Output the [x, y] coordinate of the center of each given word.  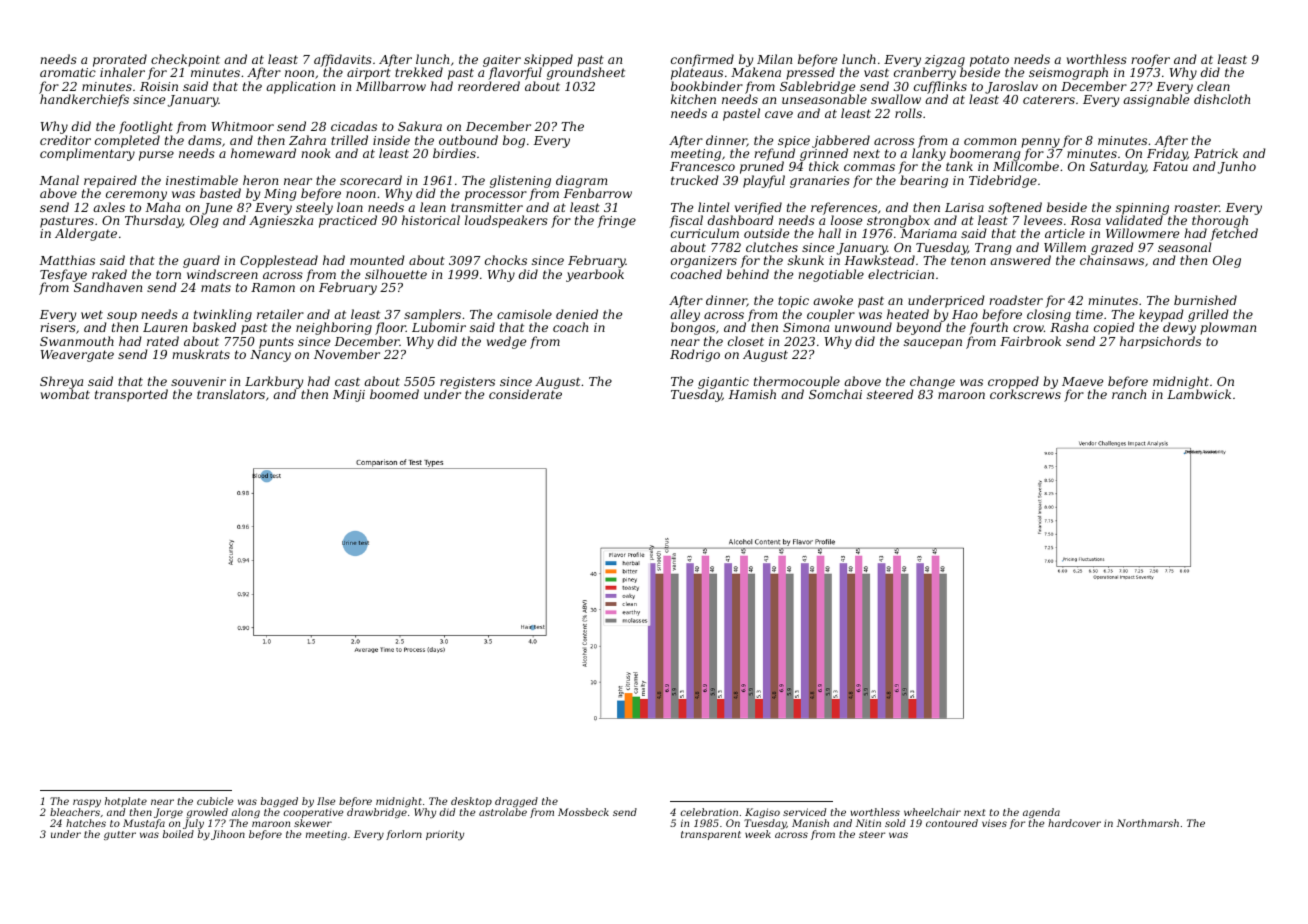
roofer [1150, 60]
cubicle [215, 801]
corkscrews [1025, 394]
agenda [1041, 813]
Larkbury [274, 383]
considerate [525, 394]
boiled [178, 834]
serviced [804, 812]
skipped [548, 61]
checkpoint [185, 61]
